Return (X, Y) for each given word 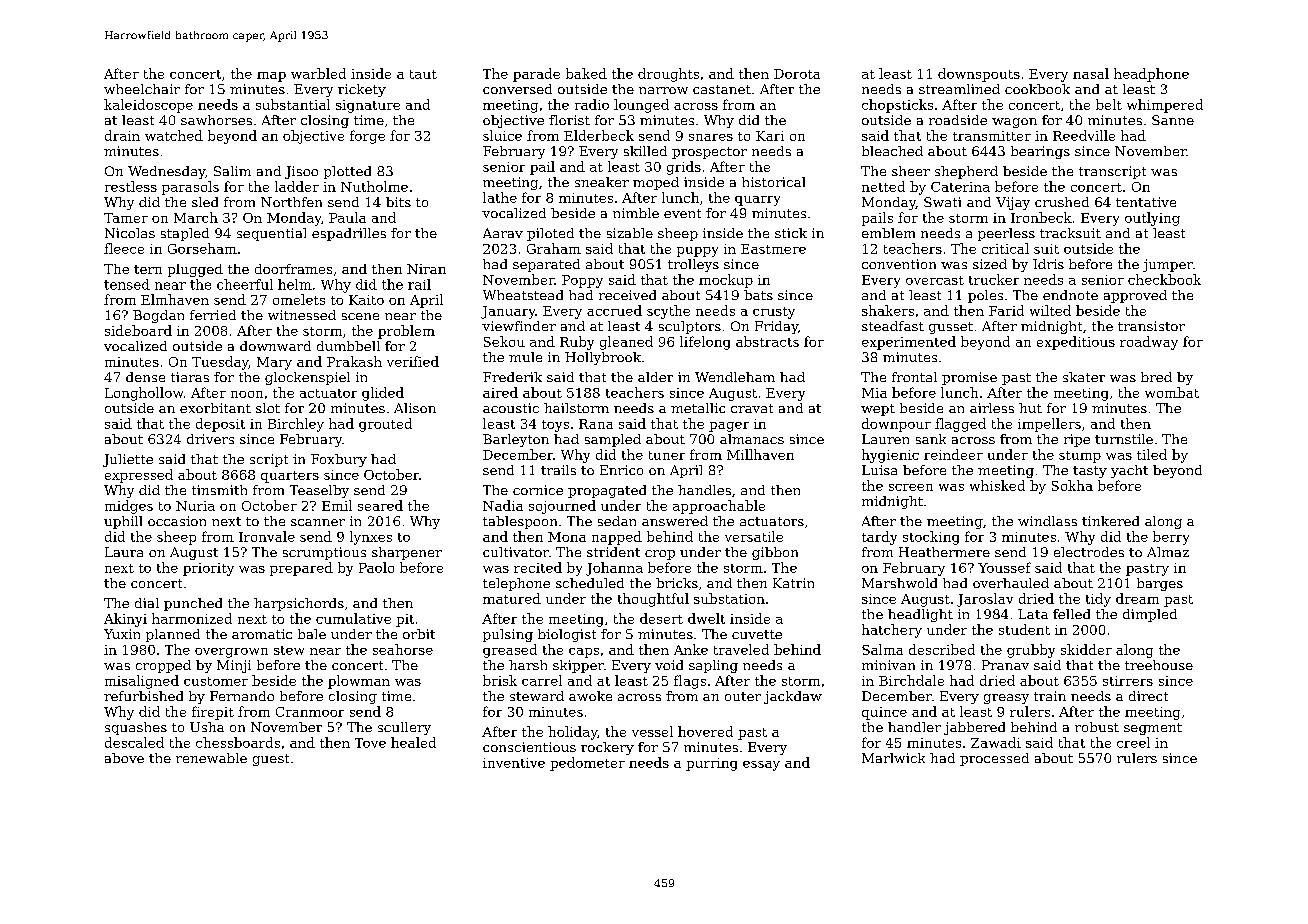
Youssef (1004, 567)
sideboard (138, 330)
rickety (362, 90)
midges (129, 507)
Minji (234, 666)
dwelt (706, 618)
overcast (935, 280)
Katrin (793, 583)
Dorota (797, 74)
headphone (1151, 75)
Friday (776, 327)
